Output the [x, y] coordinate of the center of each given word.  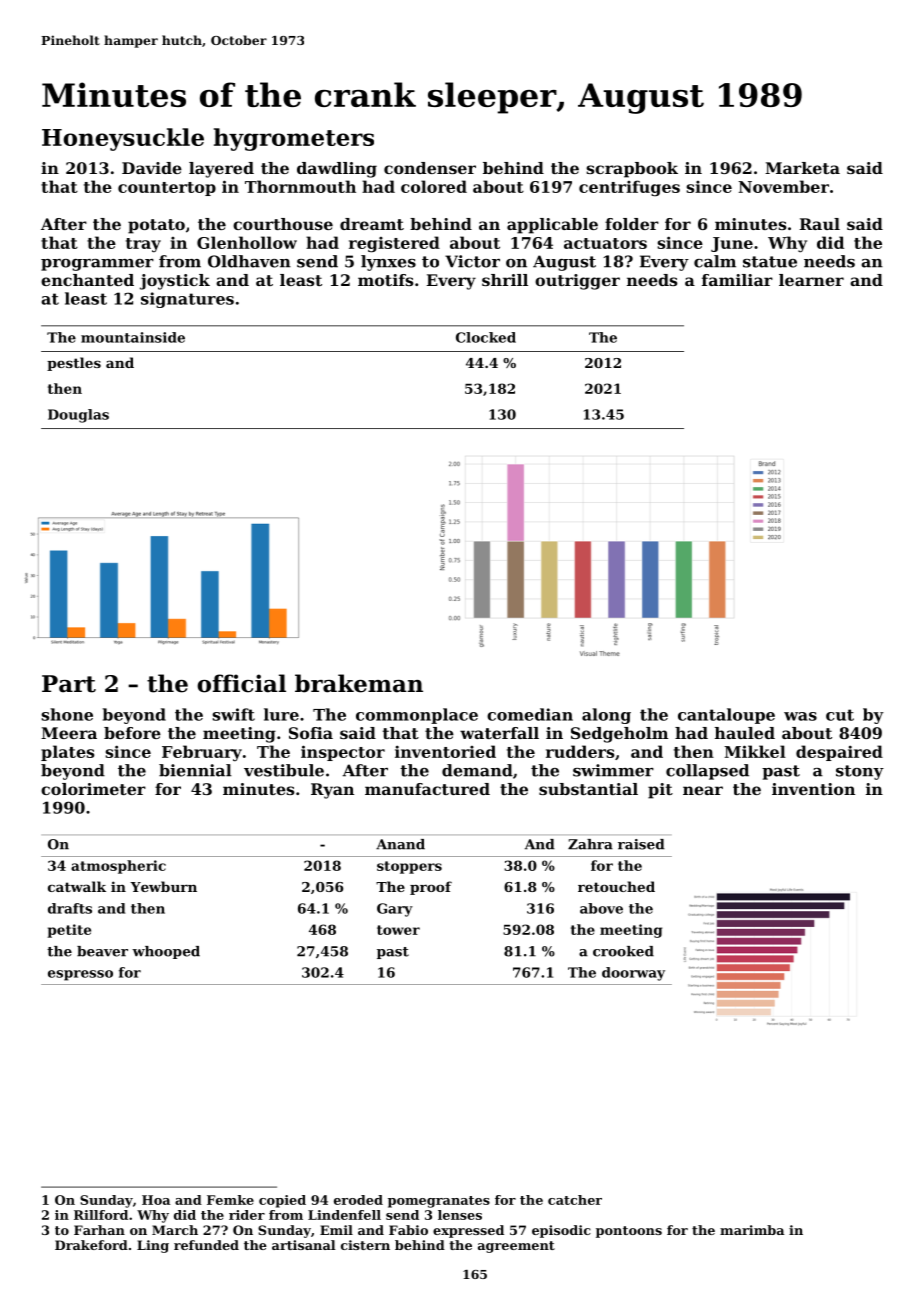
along [606, 716]
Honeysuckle [123, 139]
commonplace [417, 716]
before [132, 733]
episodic [561, 1231]
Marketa [802, 168]
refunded [206, 1245]
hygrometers [294, 139]
